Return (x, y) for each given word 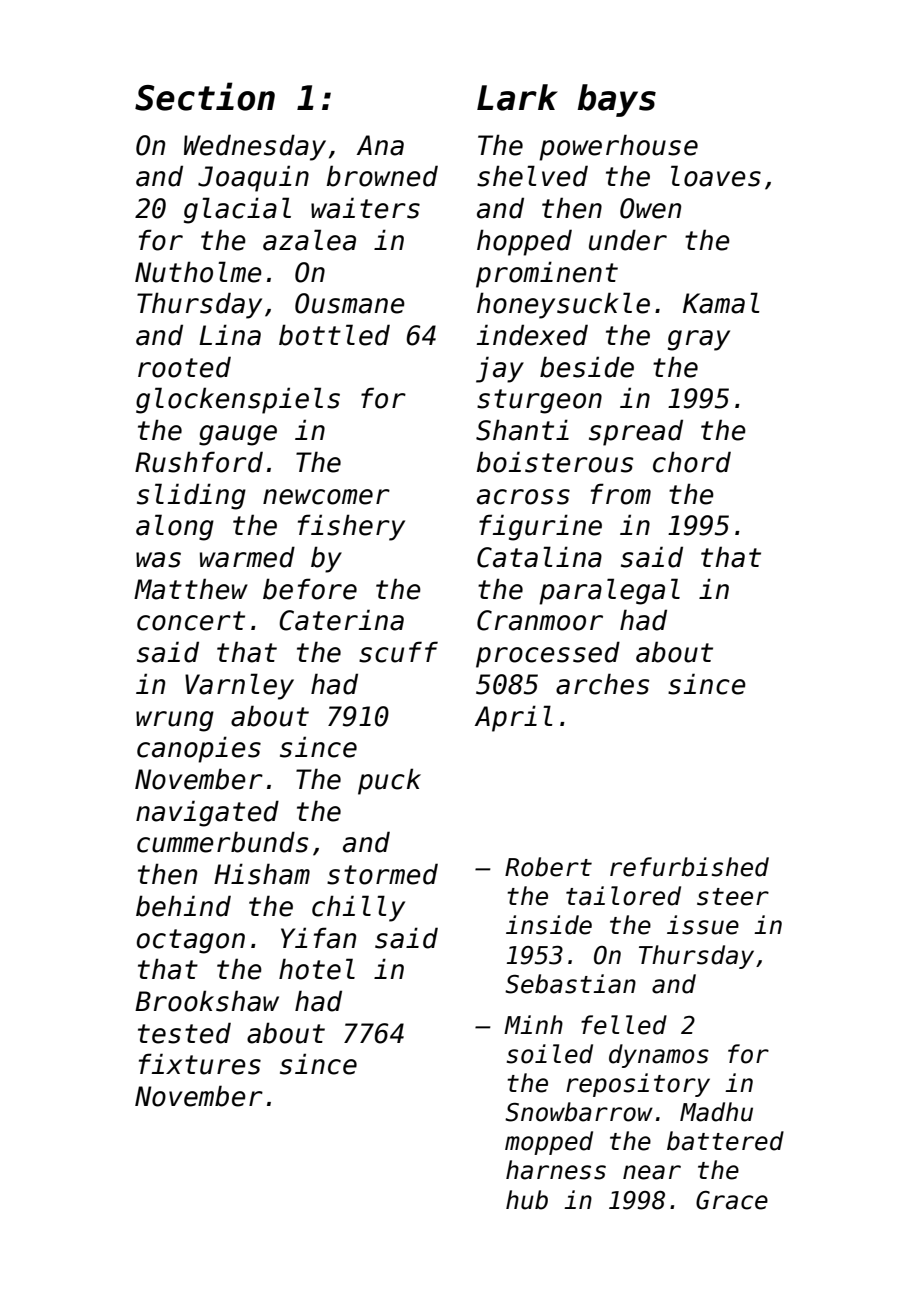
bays (617, 100)
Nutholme (198, 272)
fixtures (200, 1064)
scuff (398, 652)
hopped (524, 242)
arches (602, 684)
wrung (175, 721)
